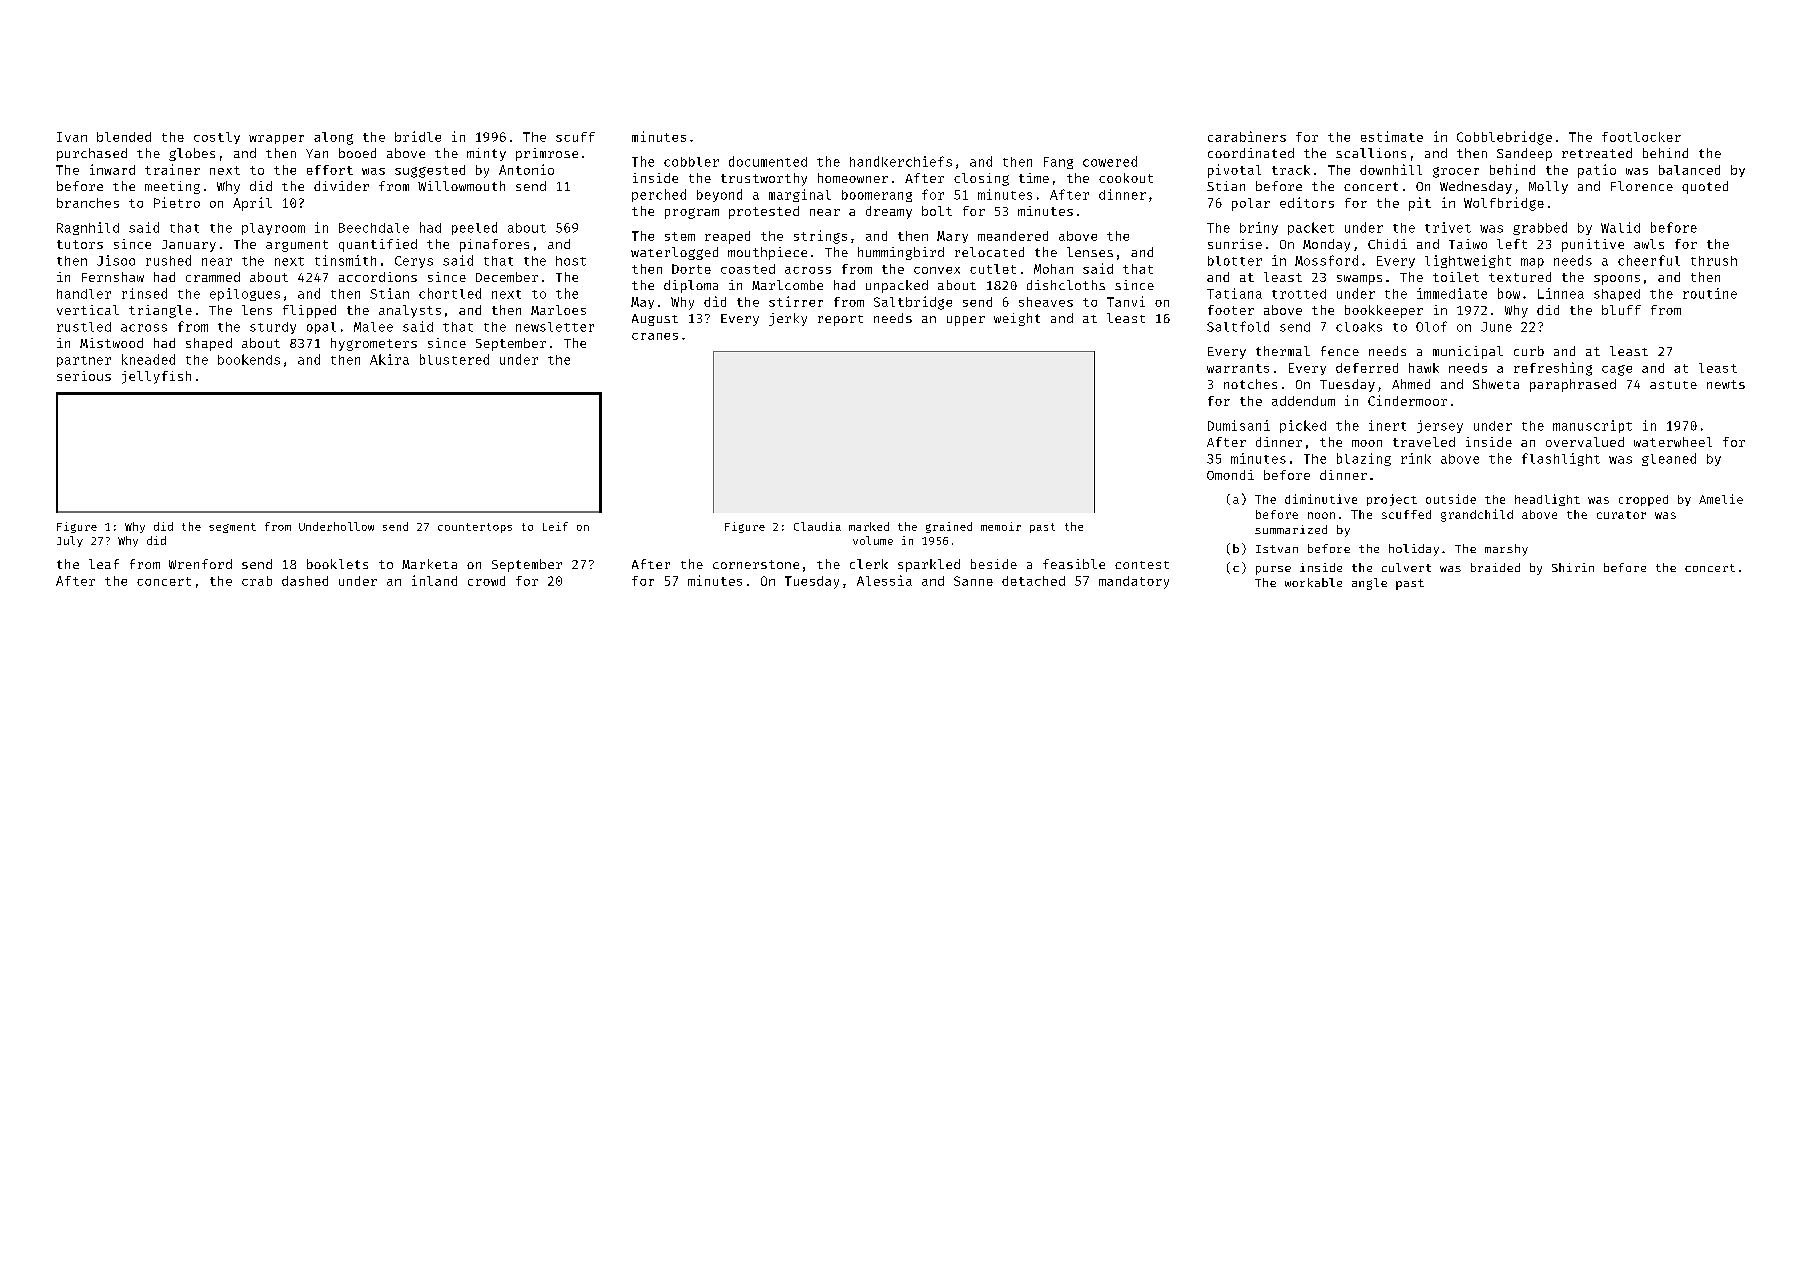 The width and height of the document is (1808, 1278). Describe the element at coordinates (454, 359) in the document. I see `blustered` at that location.
